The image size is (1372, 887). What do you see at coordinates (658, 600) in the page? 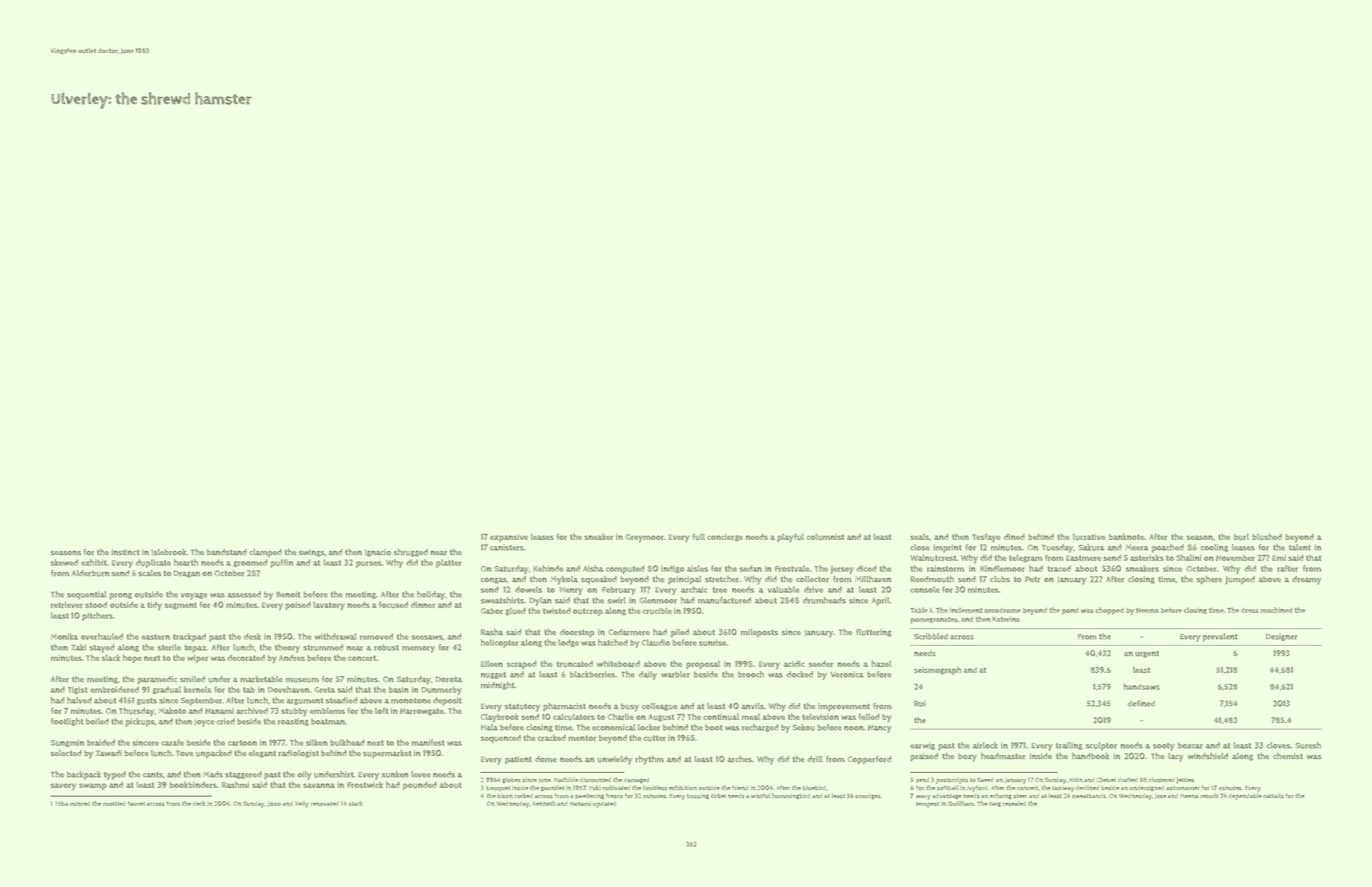
I see `Glenmoor` at bounding box center [658, 600].
